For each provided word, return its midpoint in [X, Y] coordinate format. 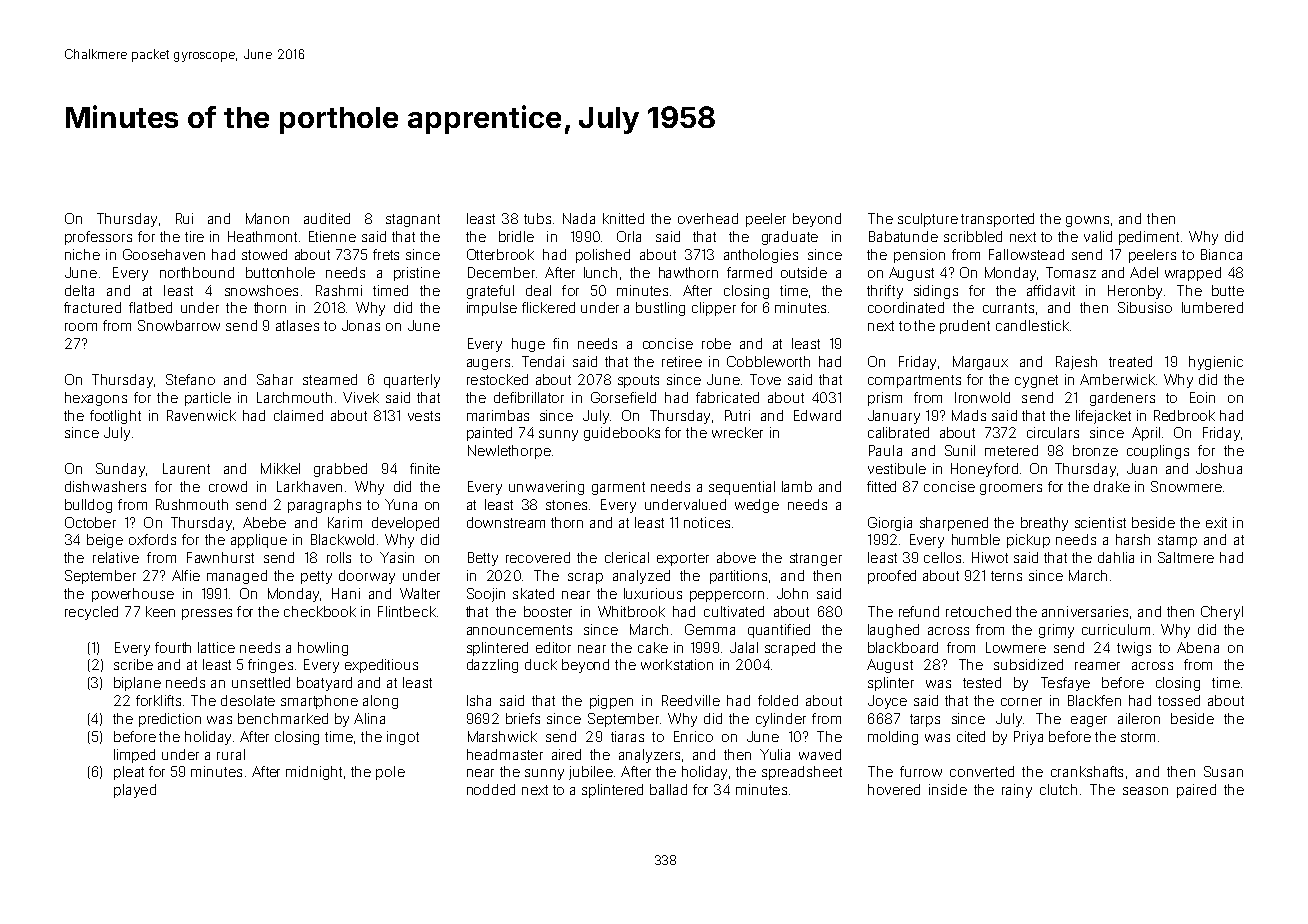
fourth [173, 647]
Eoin [1202, 397]
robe [716, 343]
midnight [314, 773]
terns [1006, 576]
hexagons [96, 399]
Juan [1142, 468]
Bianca [1221, 254]
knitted [623, 218]
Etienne [332, 236]
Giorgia [890, 524]
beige [105, 541]
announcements [519, 630]
